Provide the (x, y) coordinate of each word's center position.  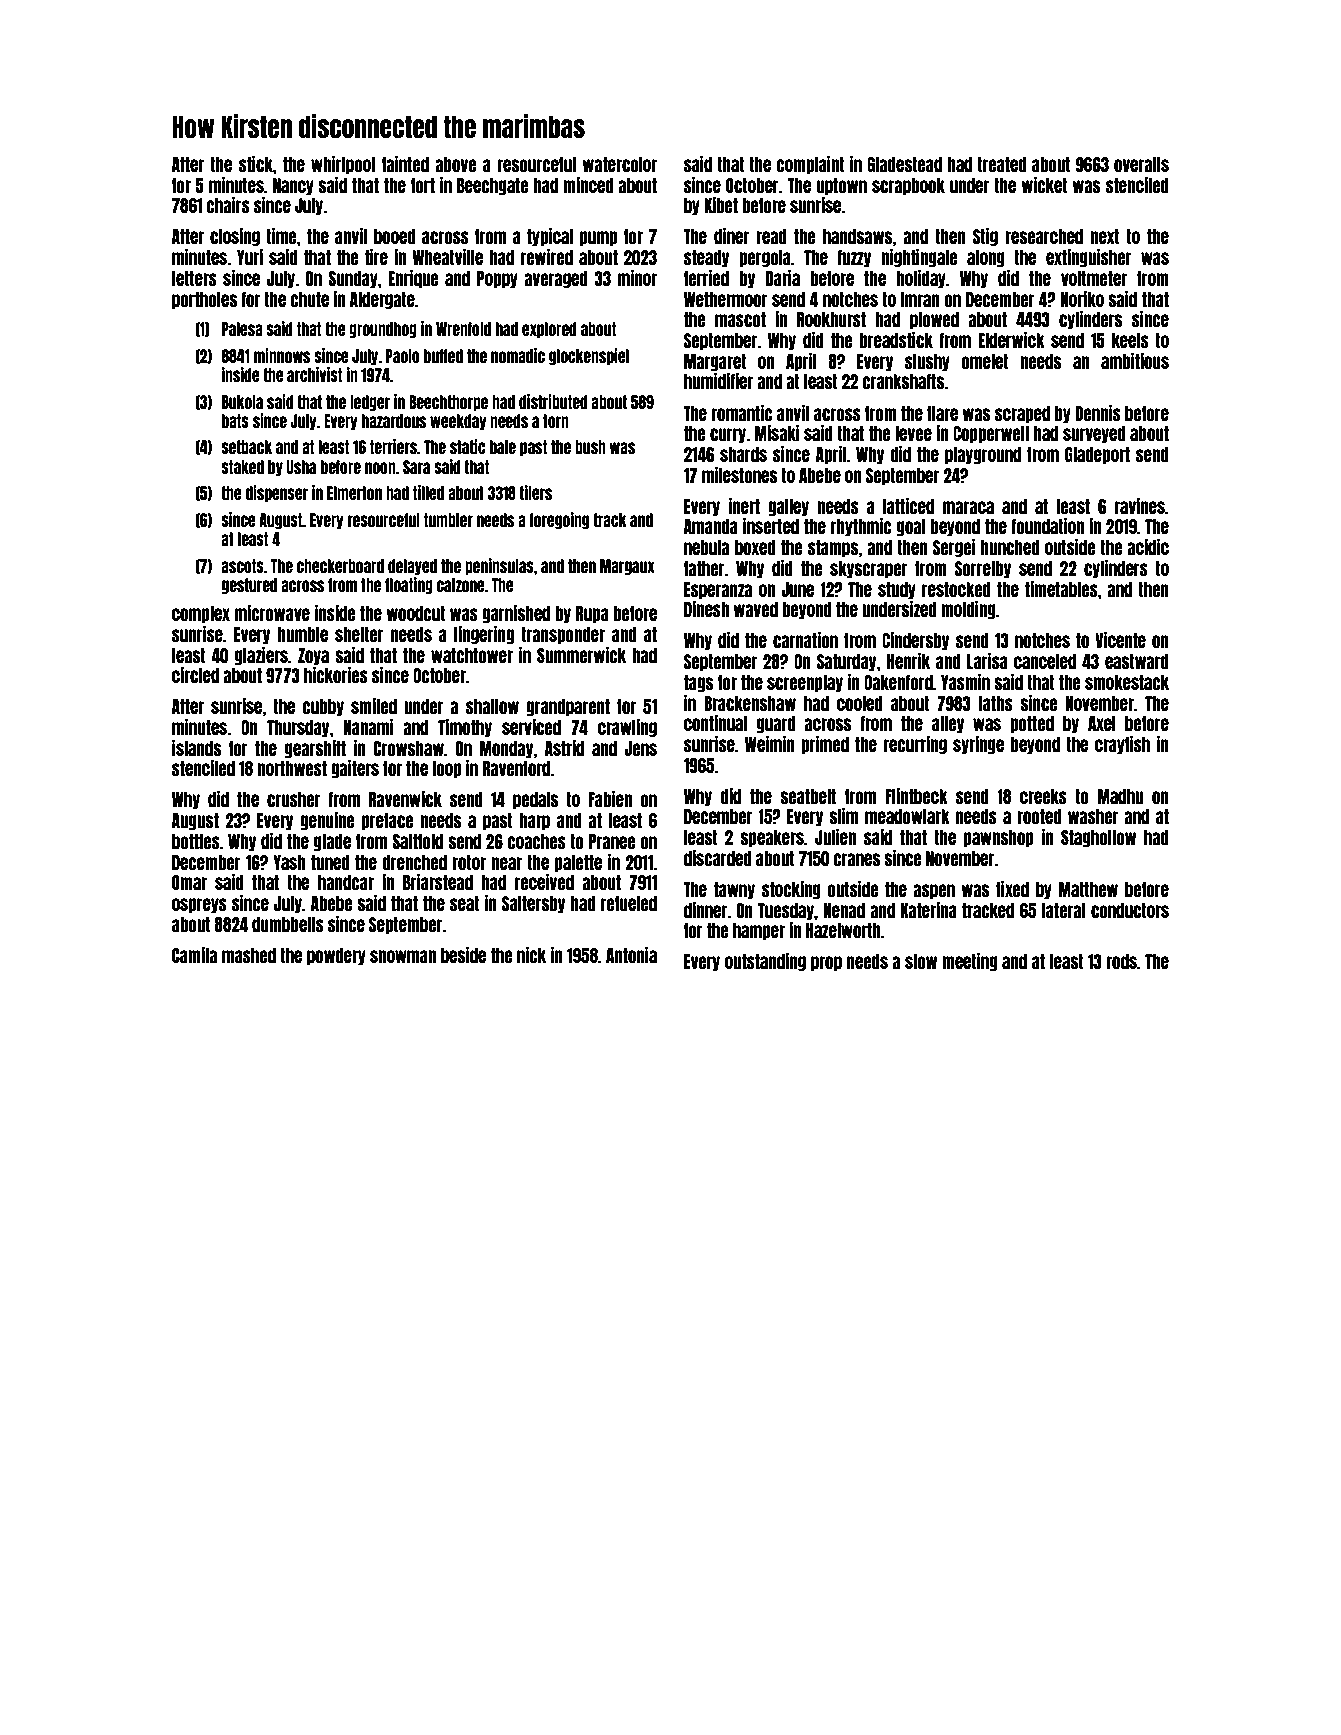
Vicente (1120, 640)
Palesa (242, 329)
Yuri (250, 257)
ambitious (1135, 361)
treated (1002, 164)
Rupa (592, 614)
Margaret (715, 362)
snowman (403, 956)
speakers (772, 838)
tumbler (448, 520)
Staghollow (1098, 838)
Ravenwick (405, 799)
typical (550, 237)
